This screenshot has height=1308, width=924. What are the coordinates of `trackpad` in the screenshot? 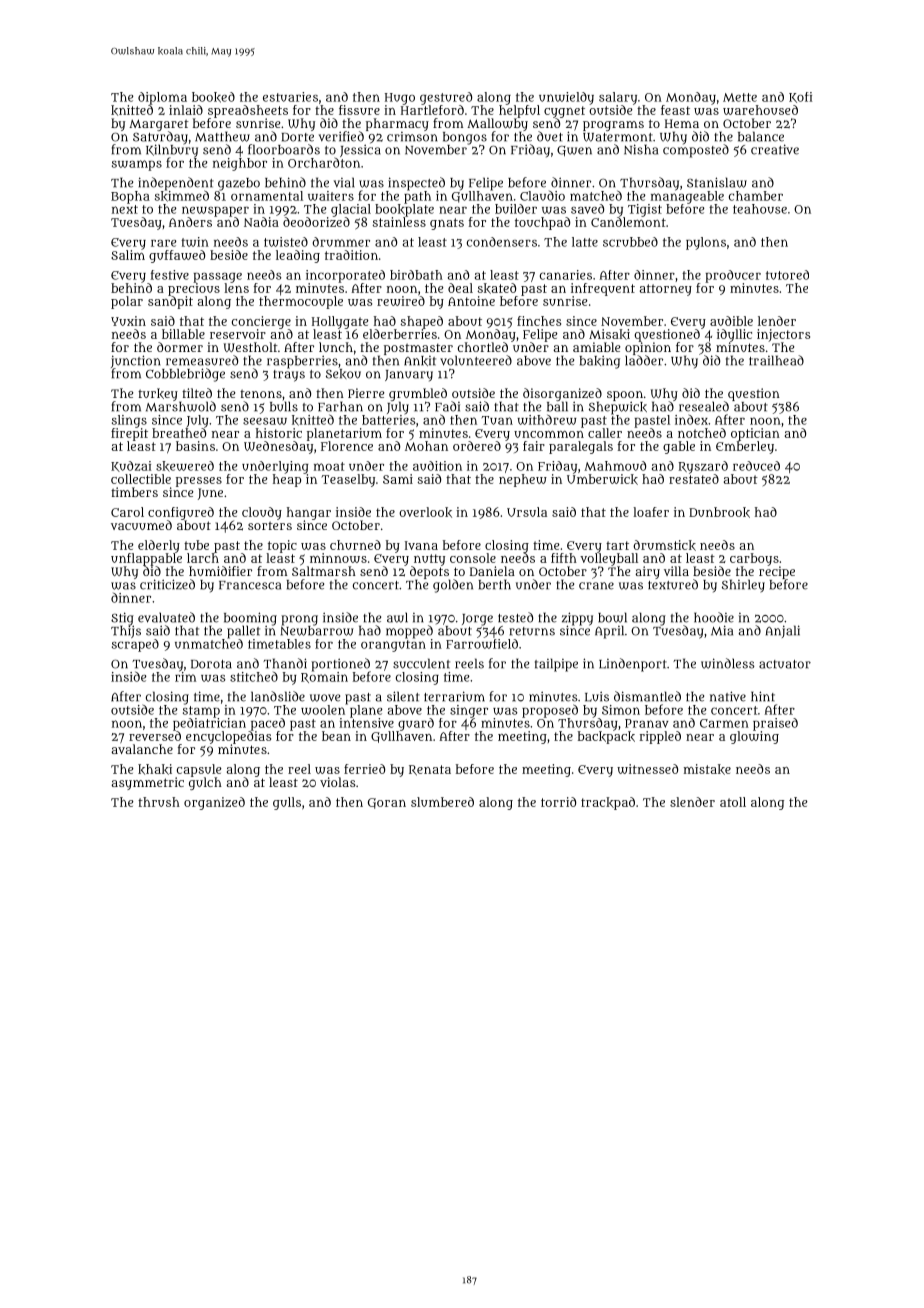 It's located at (608, 803).
